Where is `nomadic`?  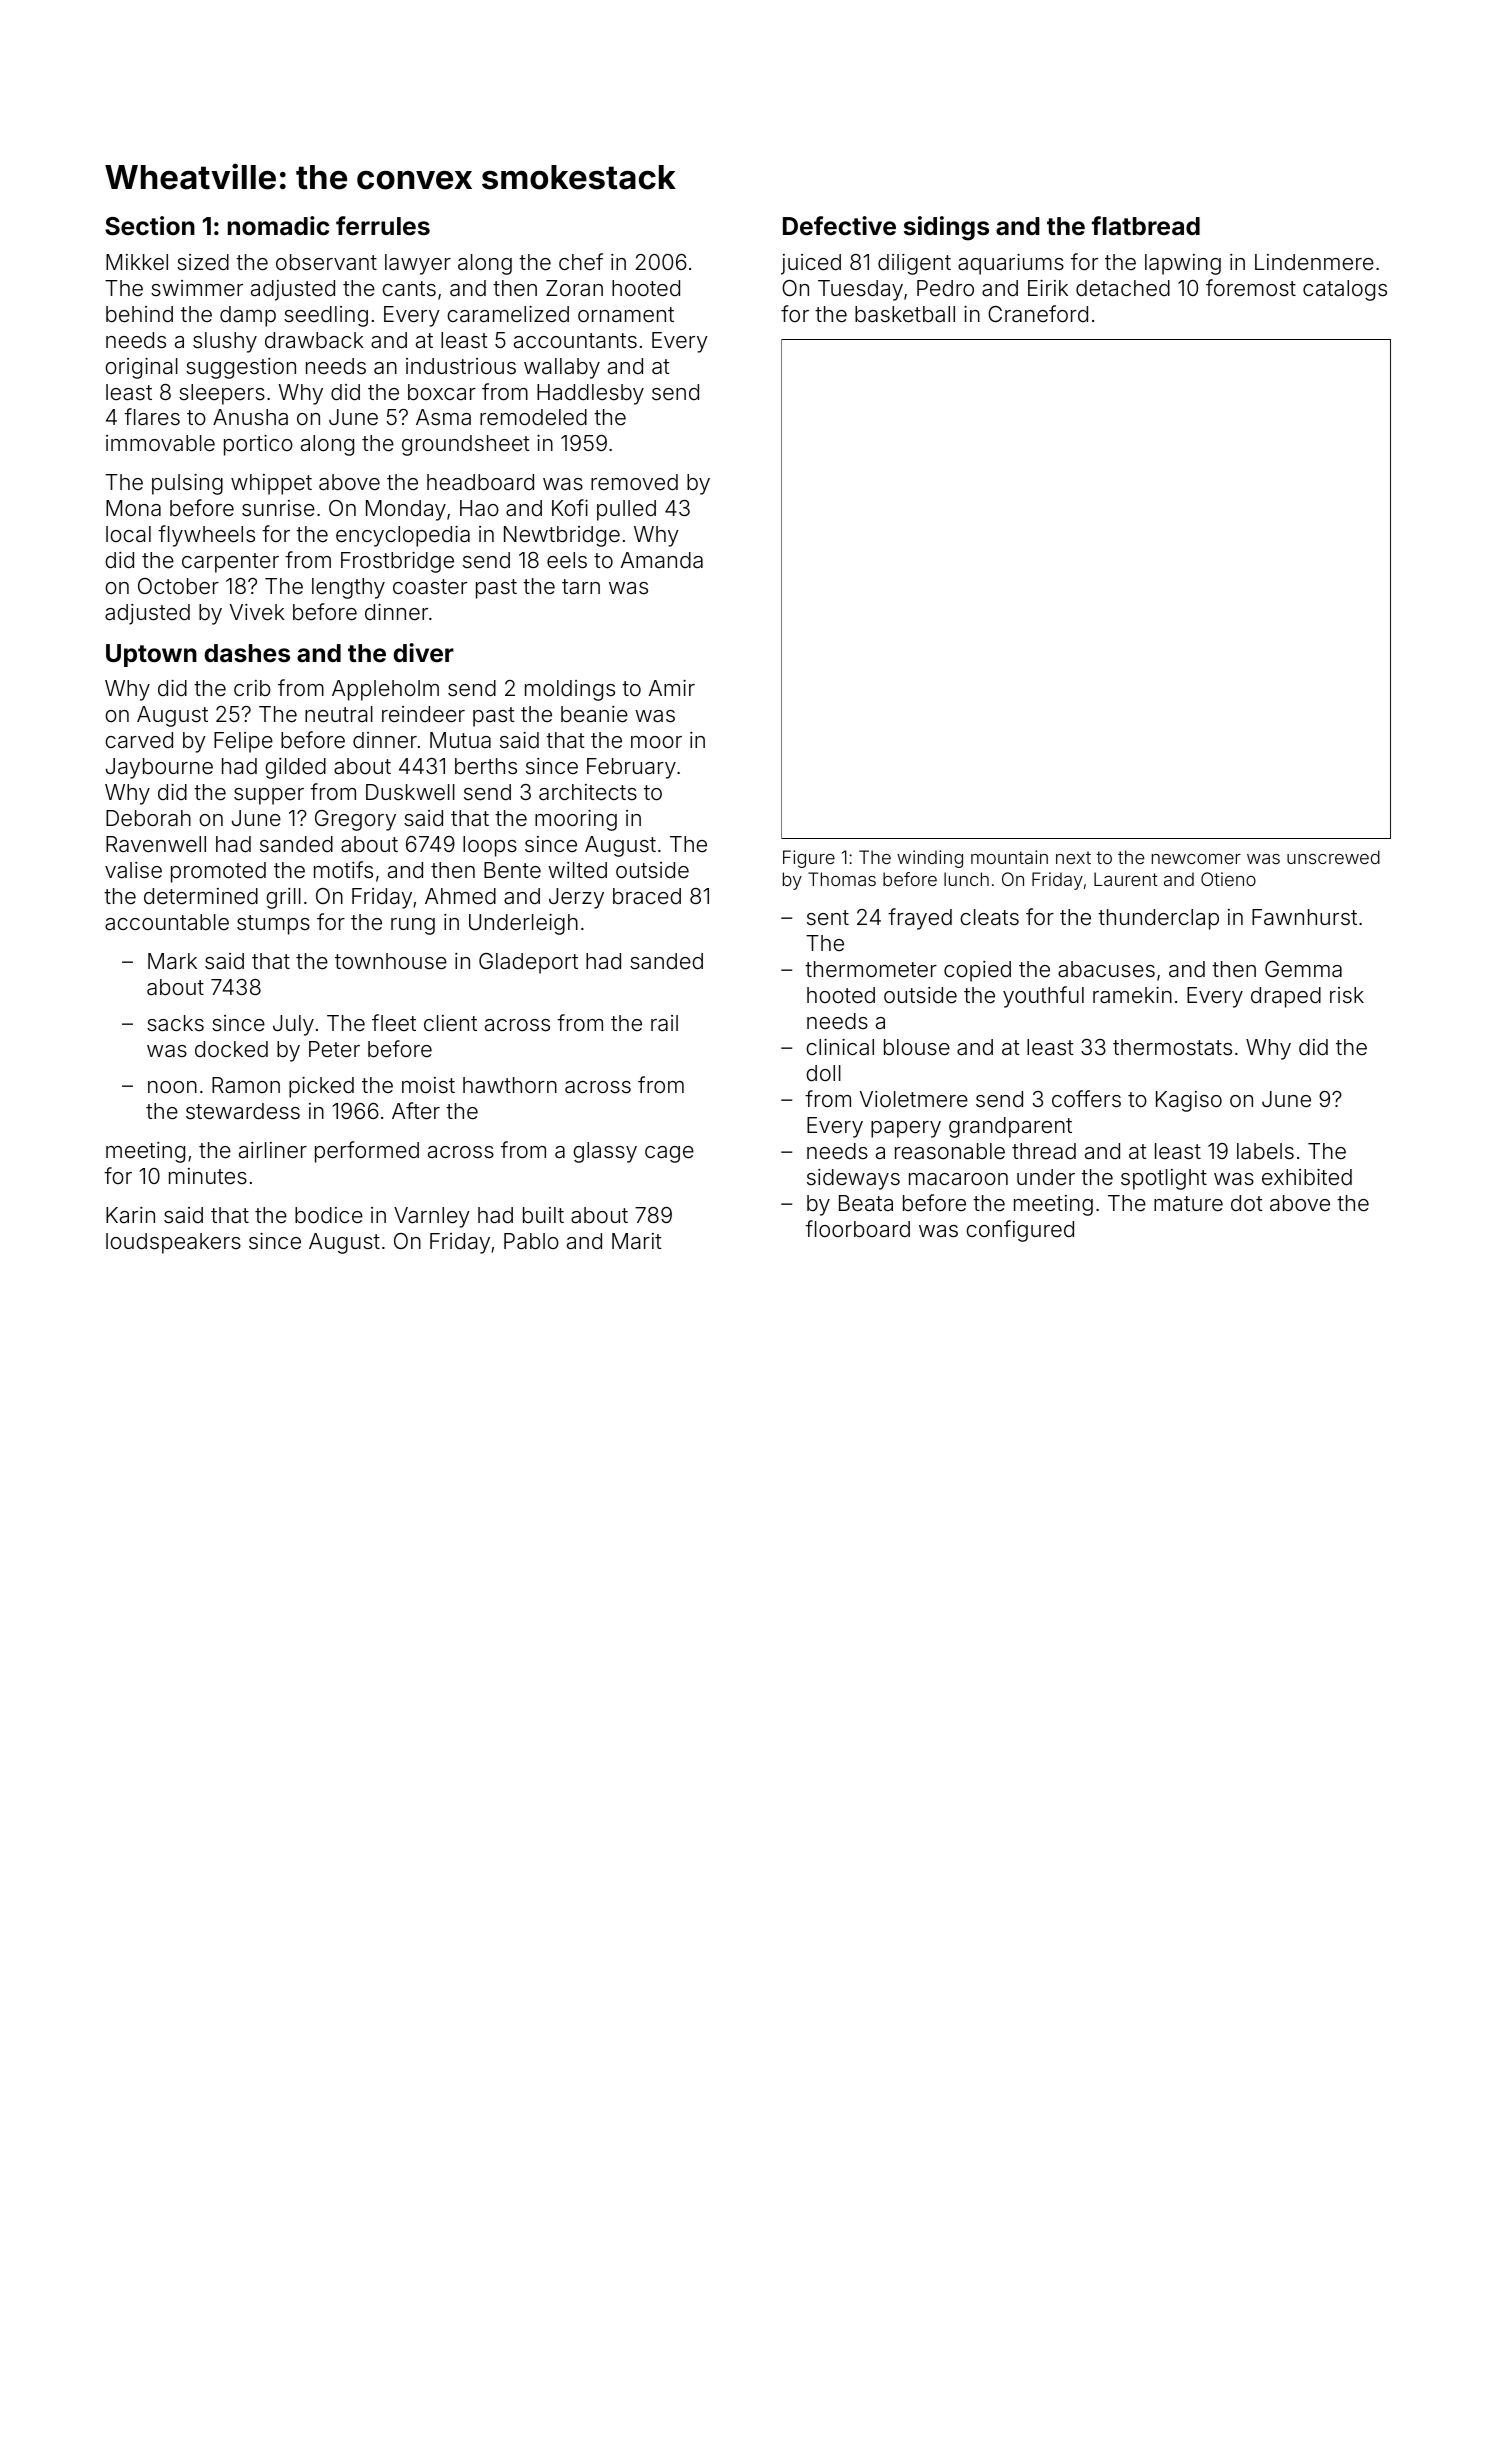 nomadic is located at coordinates (278, 226).
